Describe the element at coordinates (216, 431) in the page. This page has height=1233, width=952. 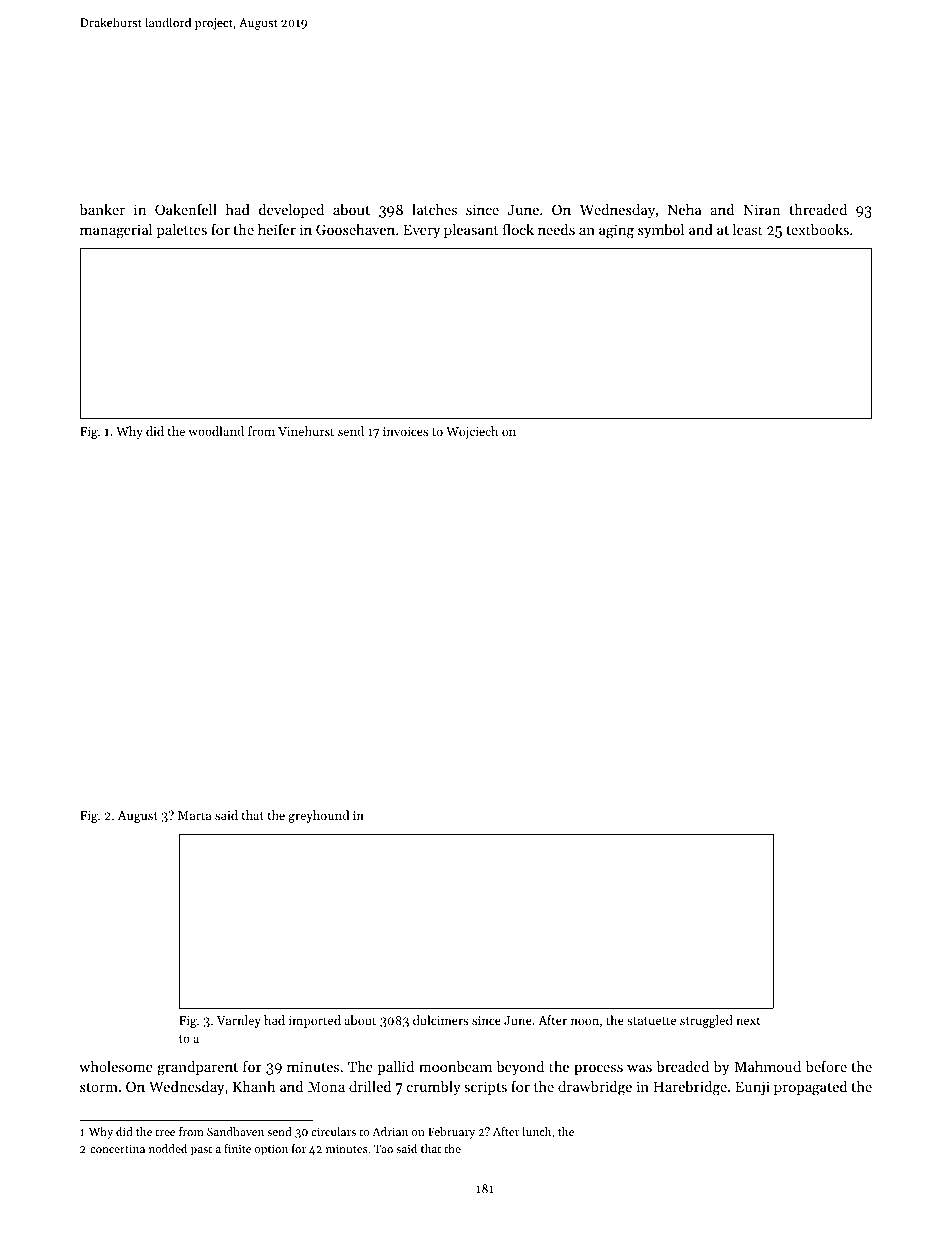
I see `woodland` at that location.
